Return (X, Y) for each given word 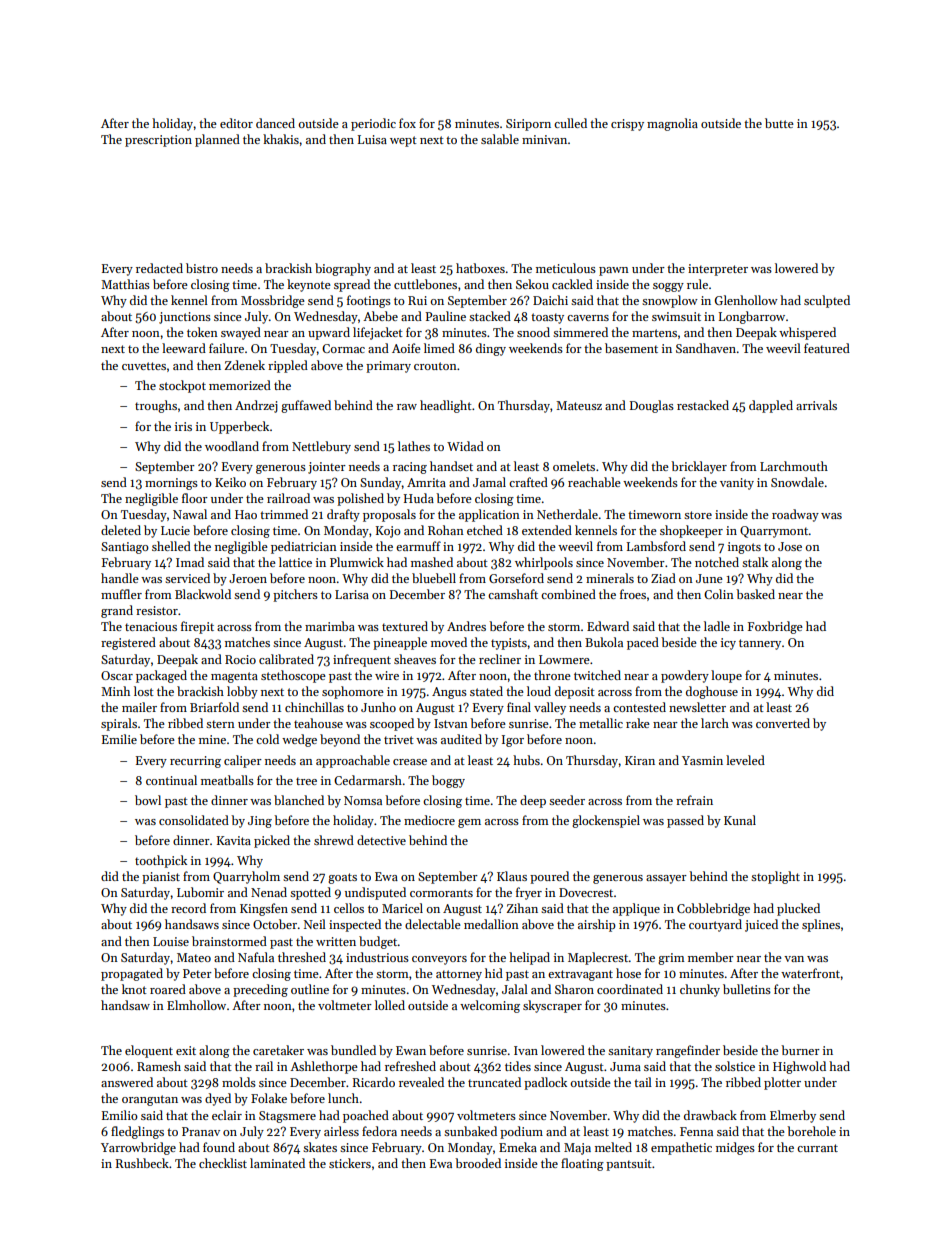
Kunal (740, 820)
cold (267, 739)
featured (827, 348)
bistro (202, 268)
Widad (465, 446)
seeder (567, 800)
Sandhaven (706, 348)
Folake (269, 1098)
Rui (417, 300)
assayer (666, 879)
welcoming (490, 1006)
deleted (121, 530)
